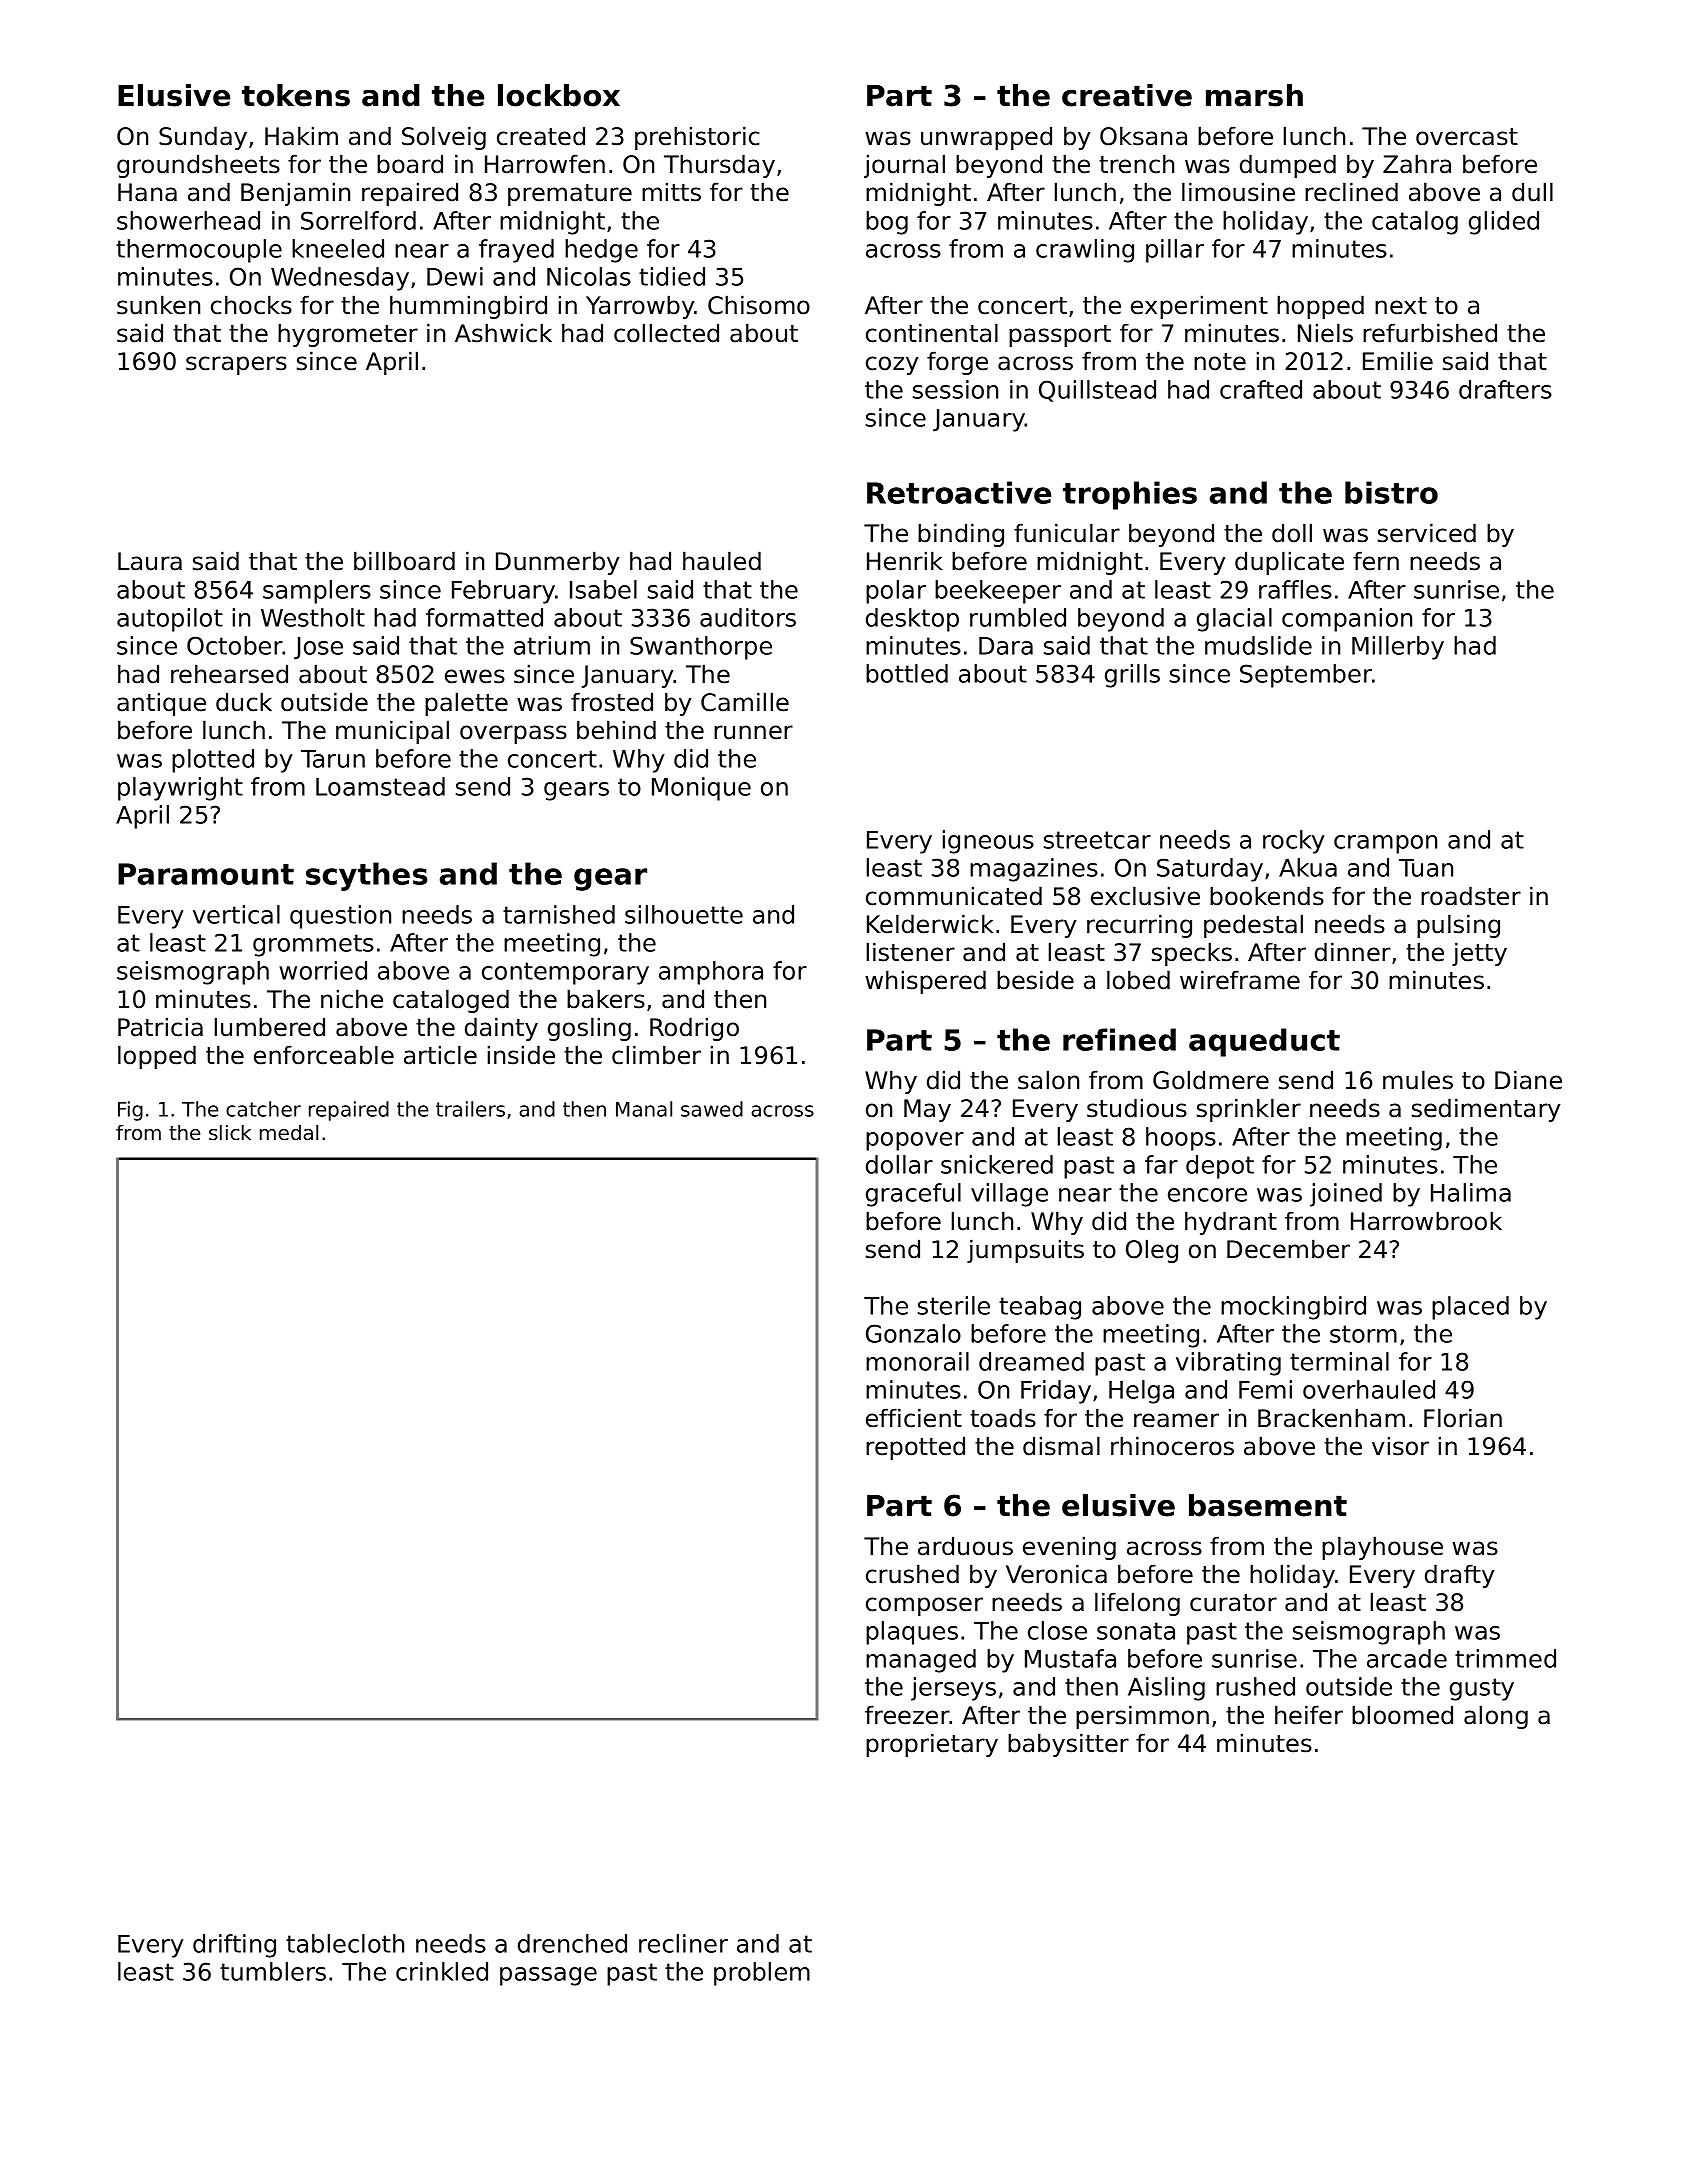 This image has width=1683, height=2178. I want to click on overpass, so click(513, 734).
